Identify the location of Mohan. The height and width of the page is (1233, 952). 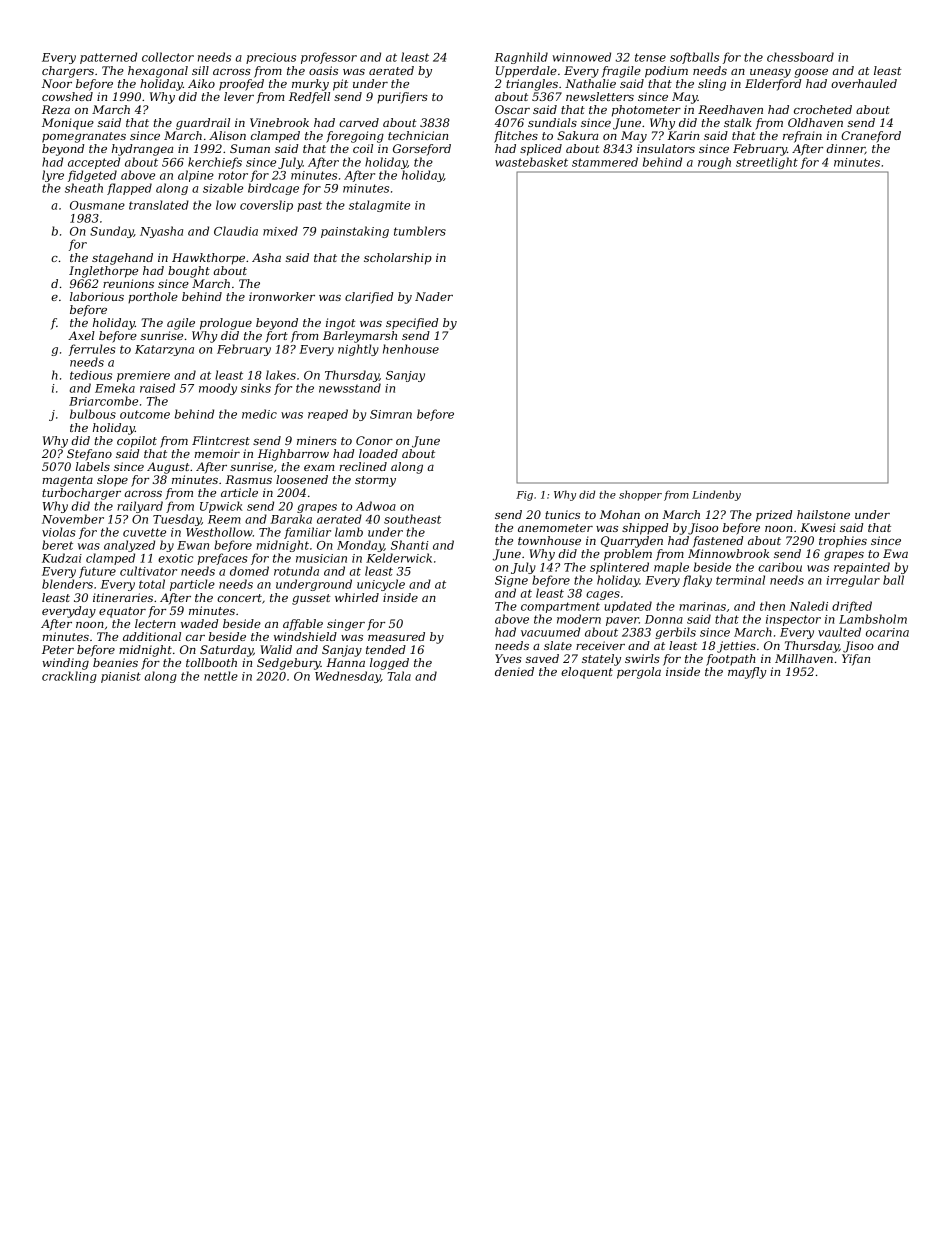
(620, 514).
